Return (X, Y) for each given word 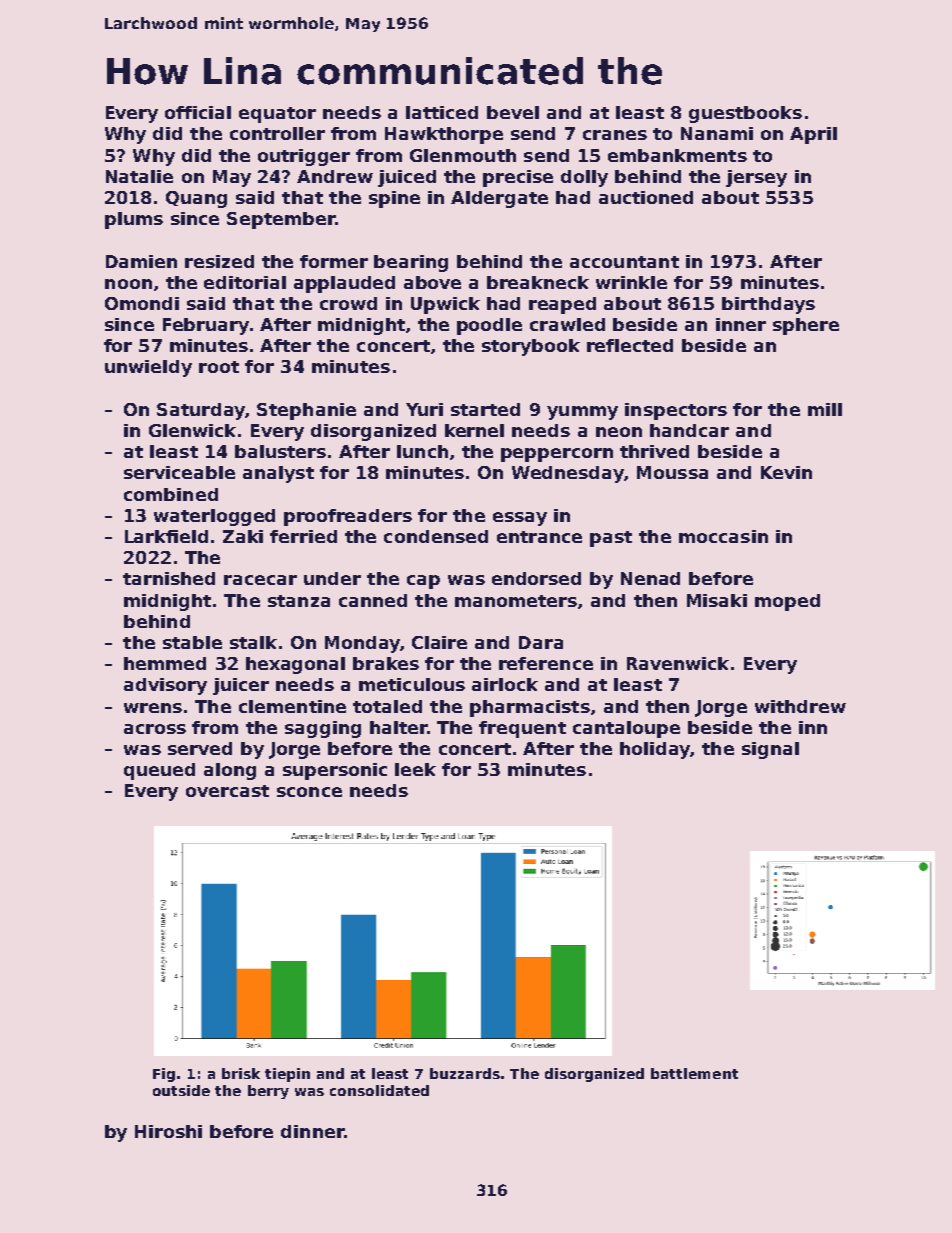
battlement (694, 1073)
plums (134, 220)
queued (159, 771)
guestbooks (745, 114)
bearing (411, 263)
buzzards (465, 1073)
